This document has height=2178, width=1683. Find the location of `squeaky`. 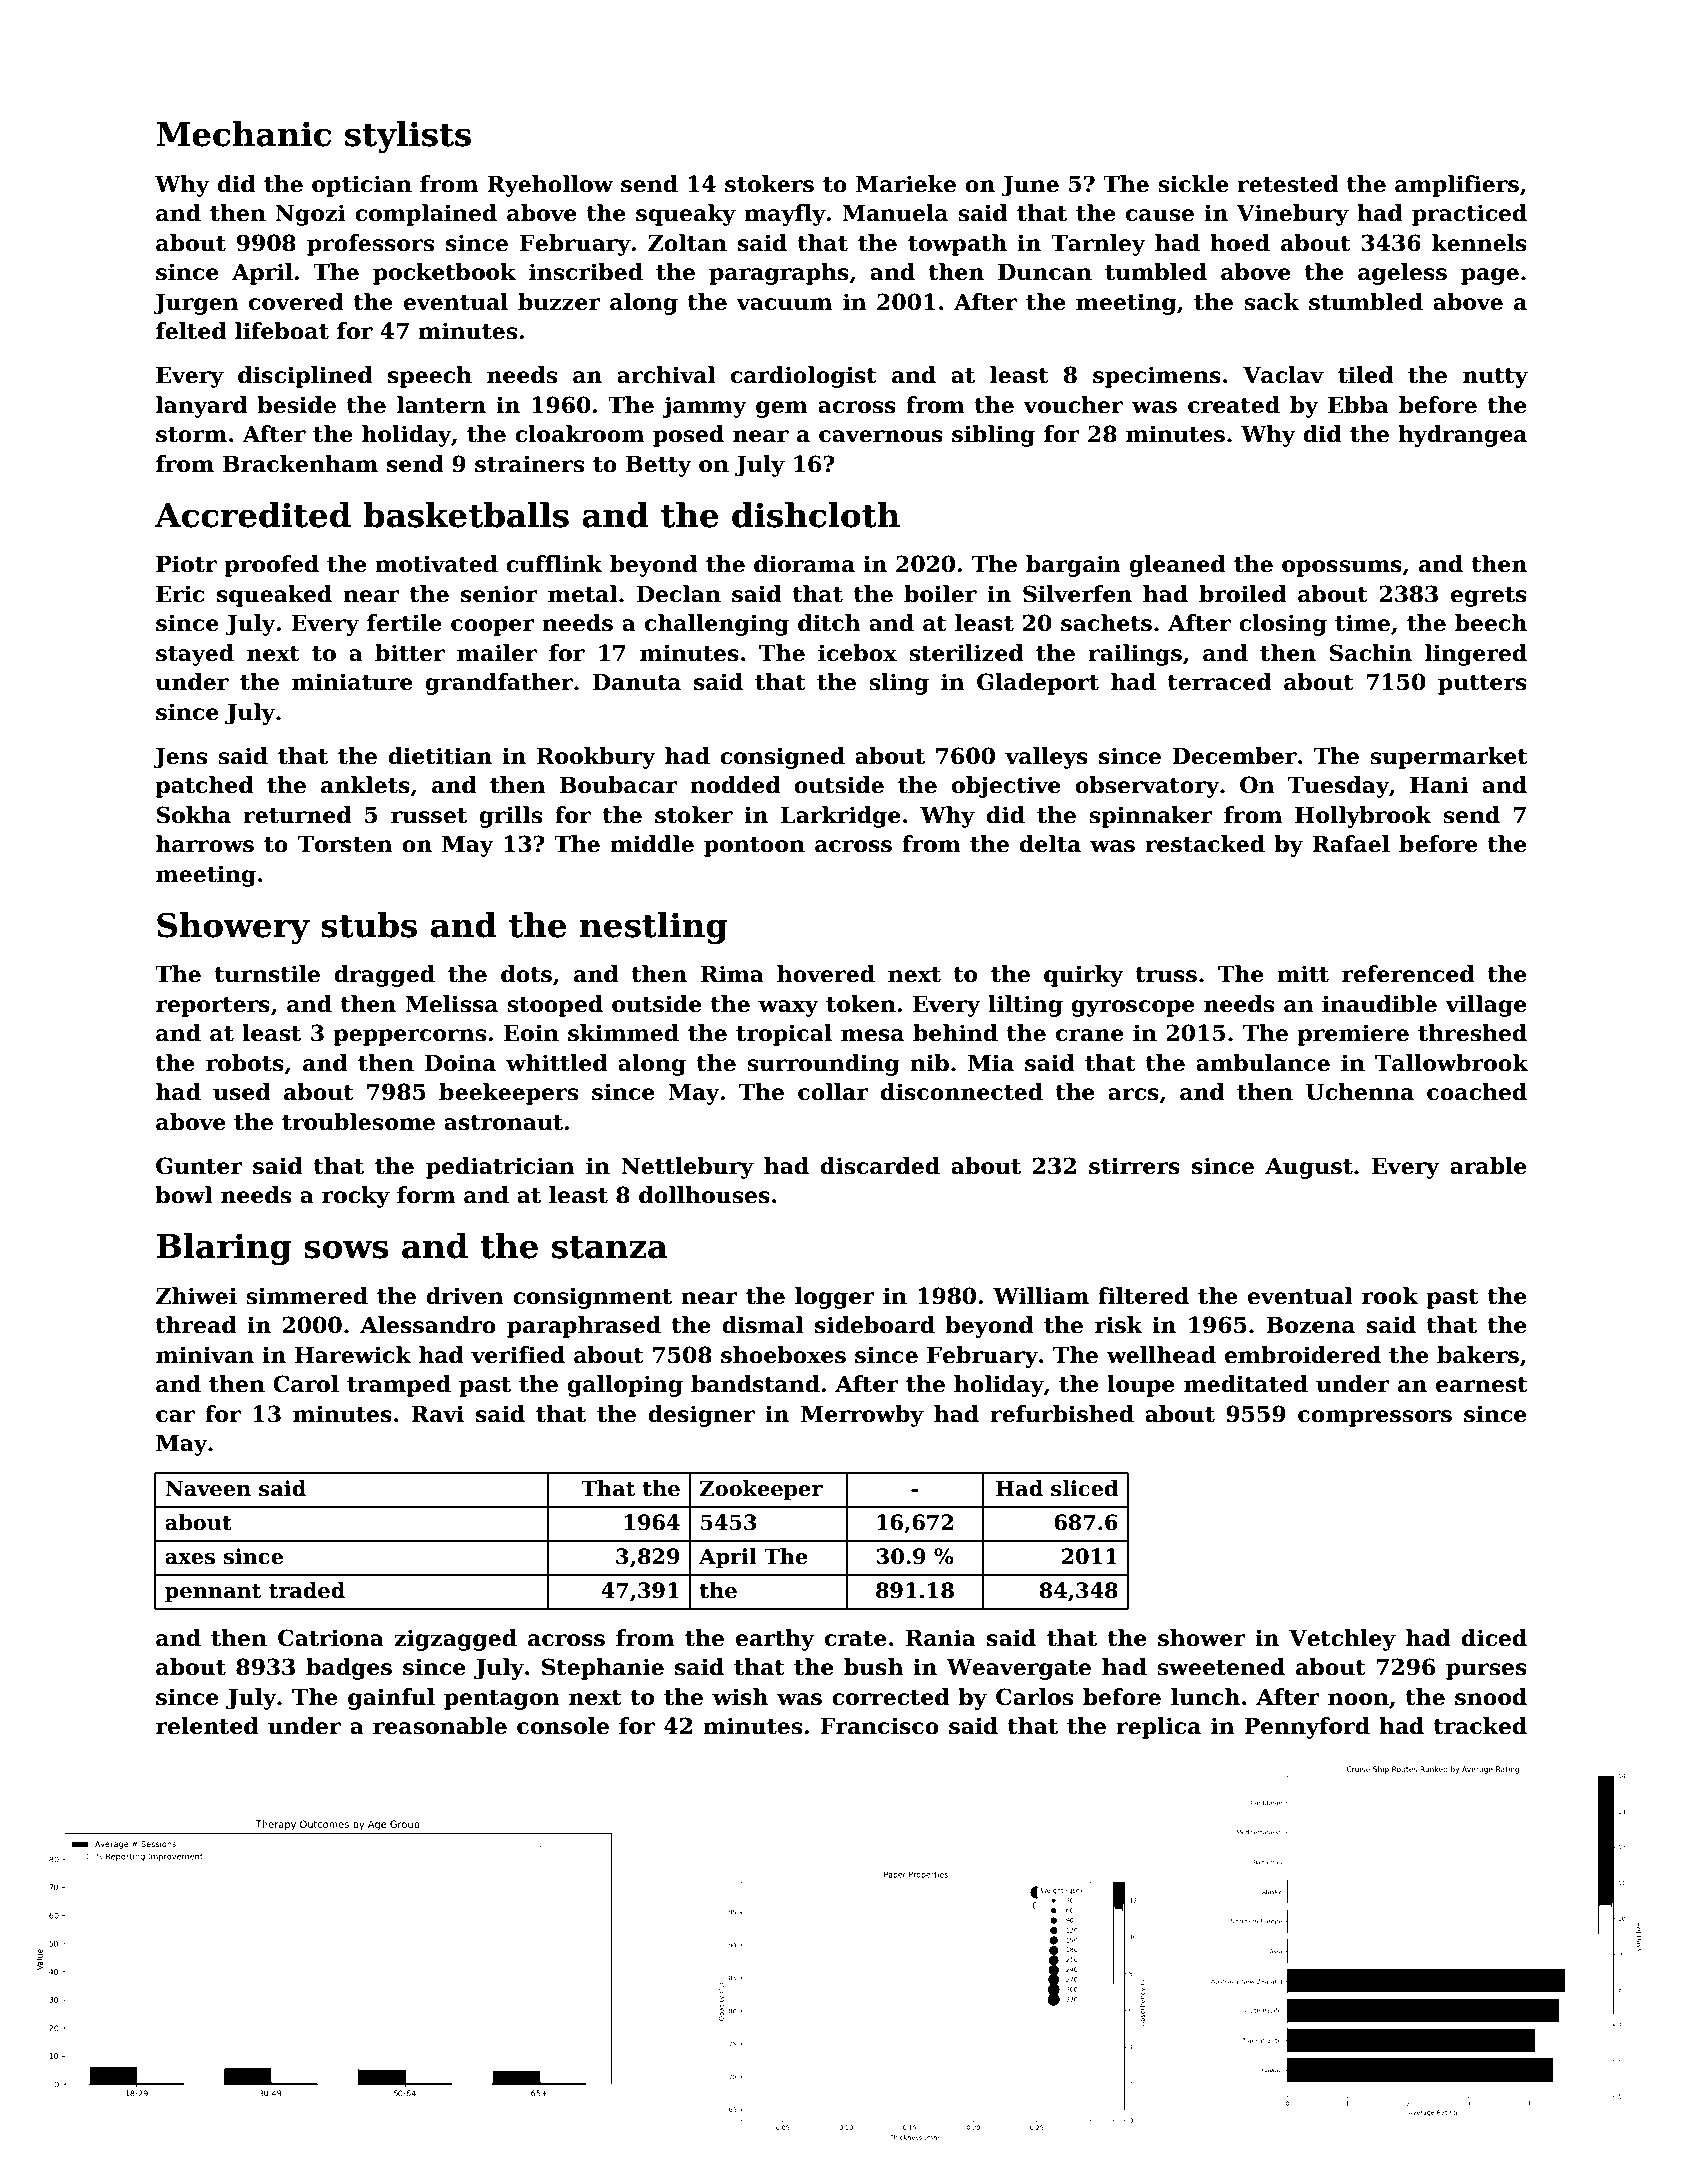

squeaky is located at coordinates (686, 215).
